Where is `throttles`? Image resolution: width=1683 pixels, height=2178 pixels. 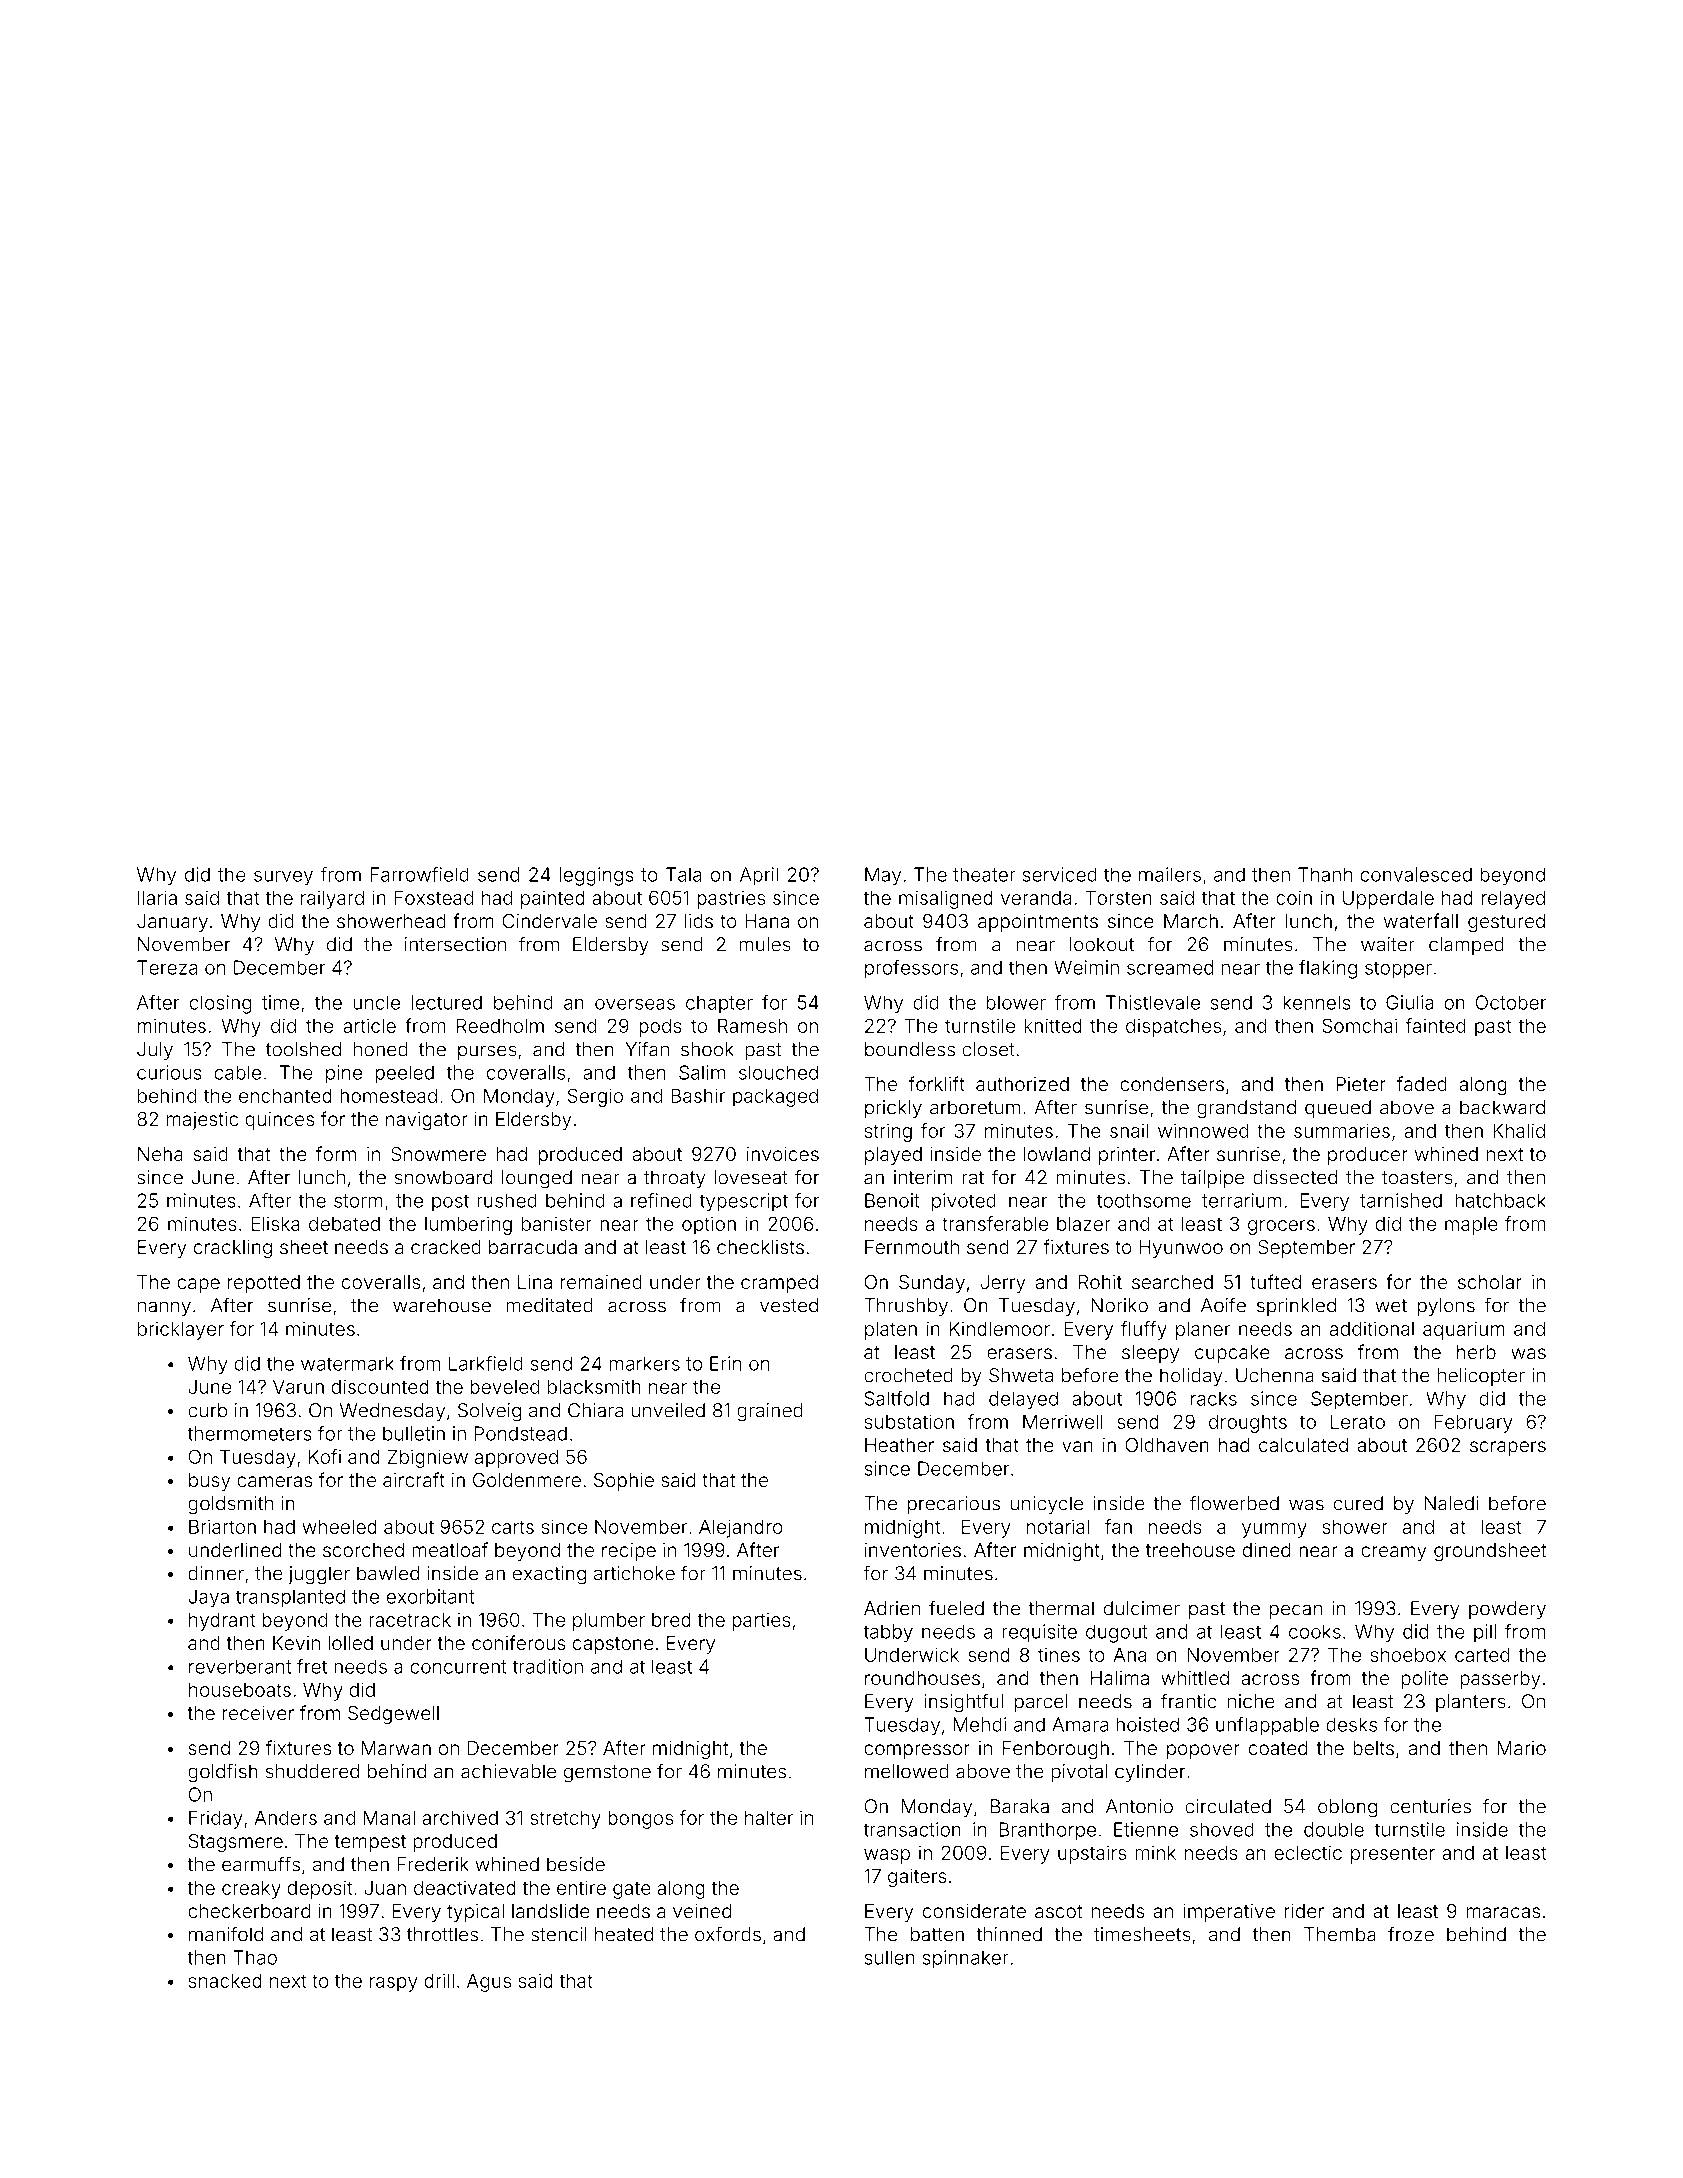
throttles is located at coordinates (442, 1934).
